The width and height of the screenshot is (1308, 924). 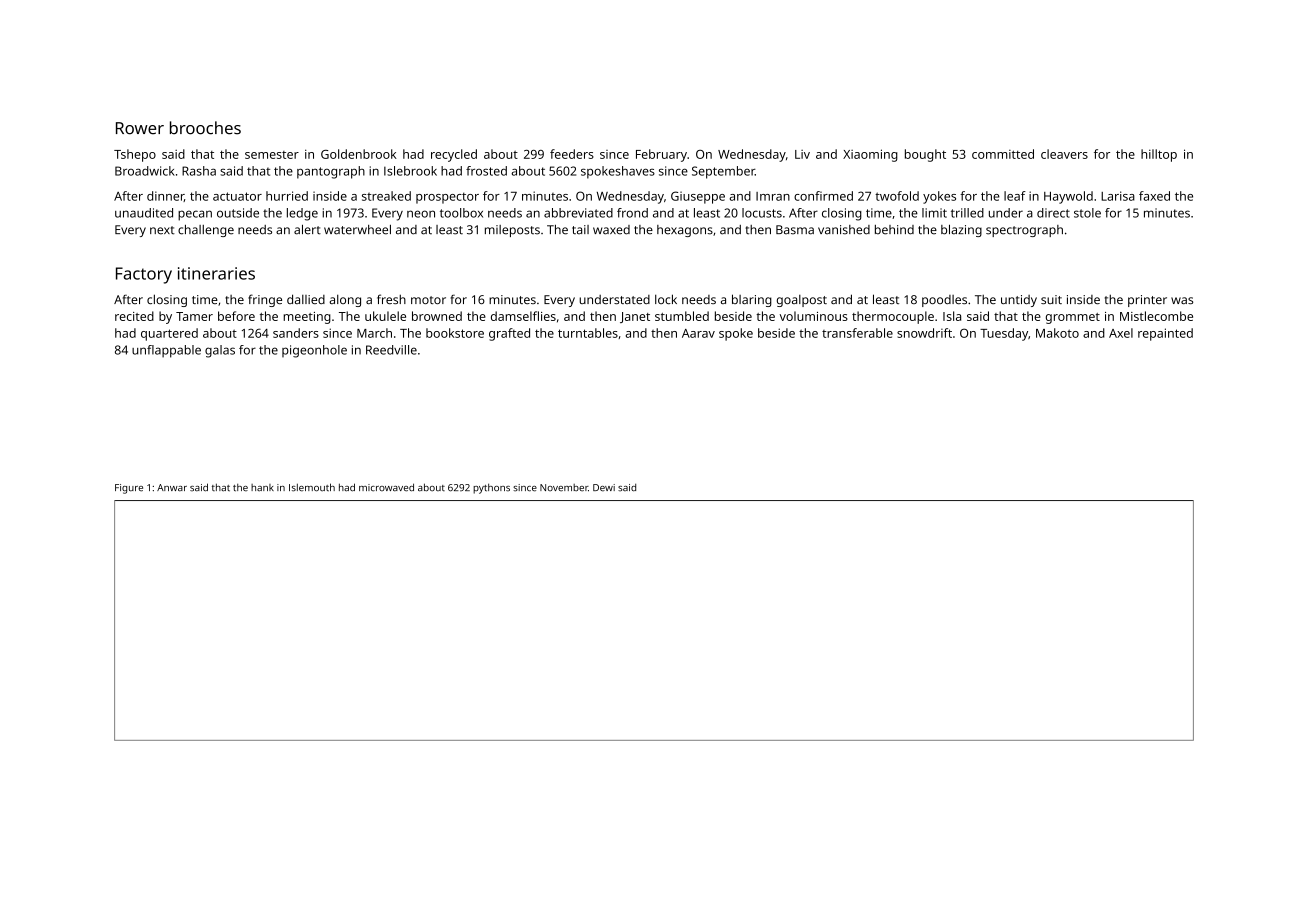 What do you see at coordinates (205, 128) in the screenshot?
I see `brooches` at bounding box center [205, 128].
